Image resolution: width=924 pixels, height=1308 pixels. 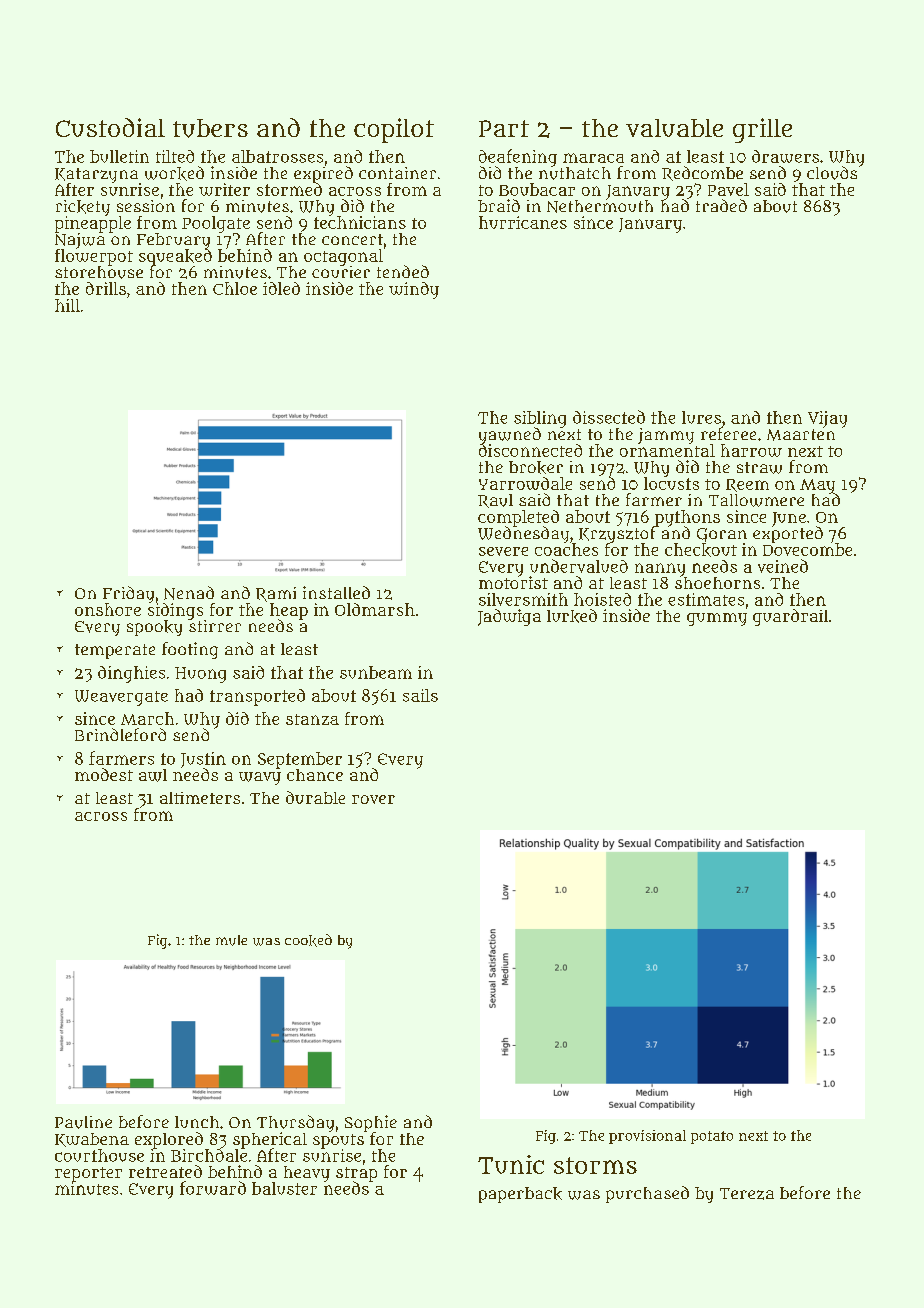 I want to click on container, so click(x=397, y=173).
